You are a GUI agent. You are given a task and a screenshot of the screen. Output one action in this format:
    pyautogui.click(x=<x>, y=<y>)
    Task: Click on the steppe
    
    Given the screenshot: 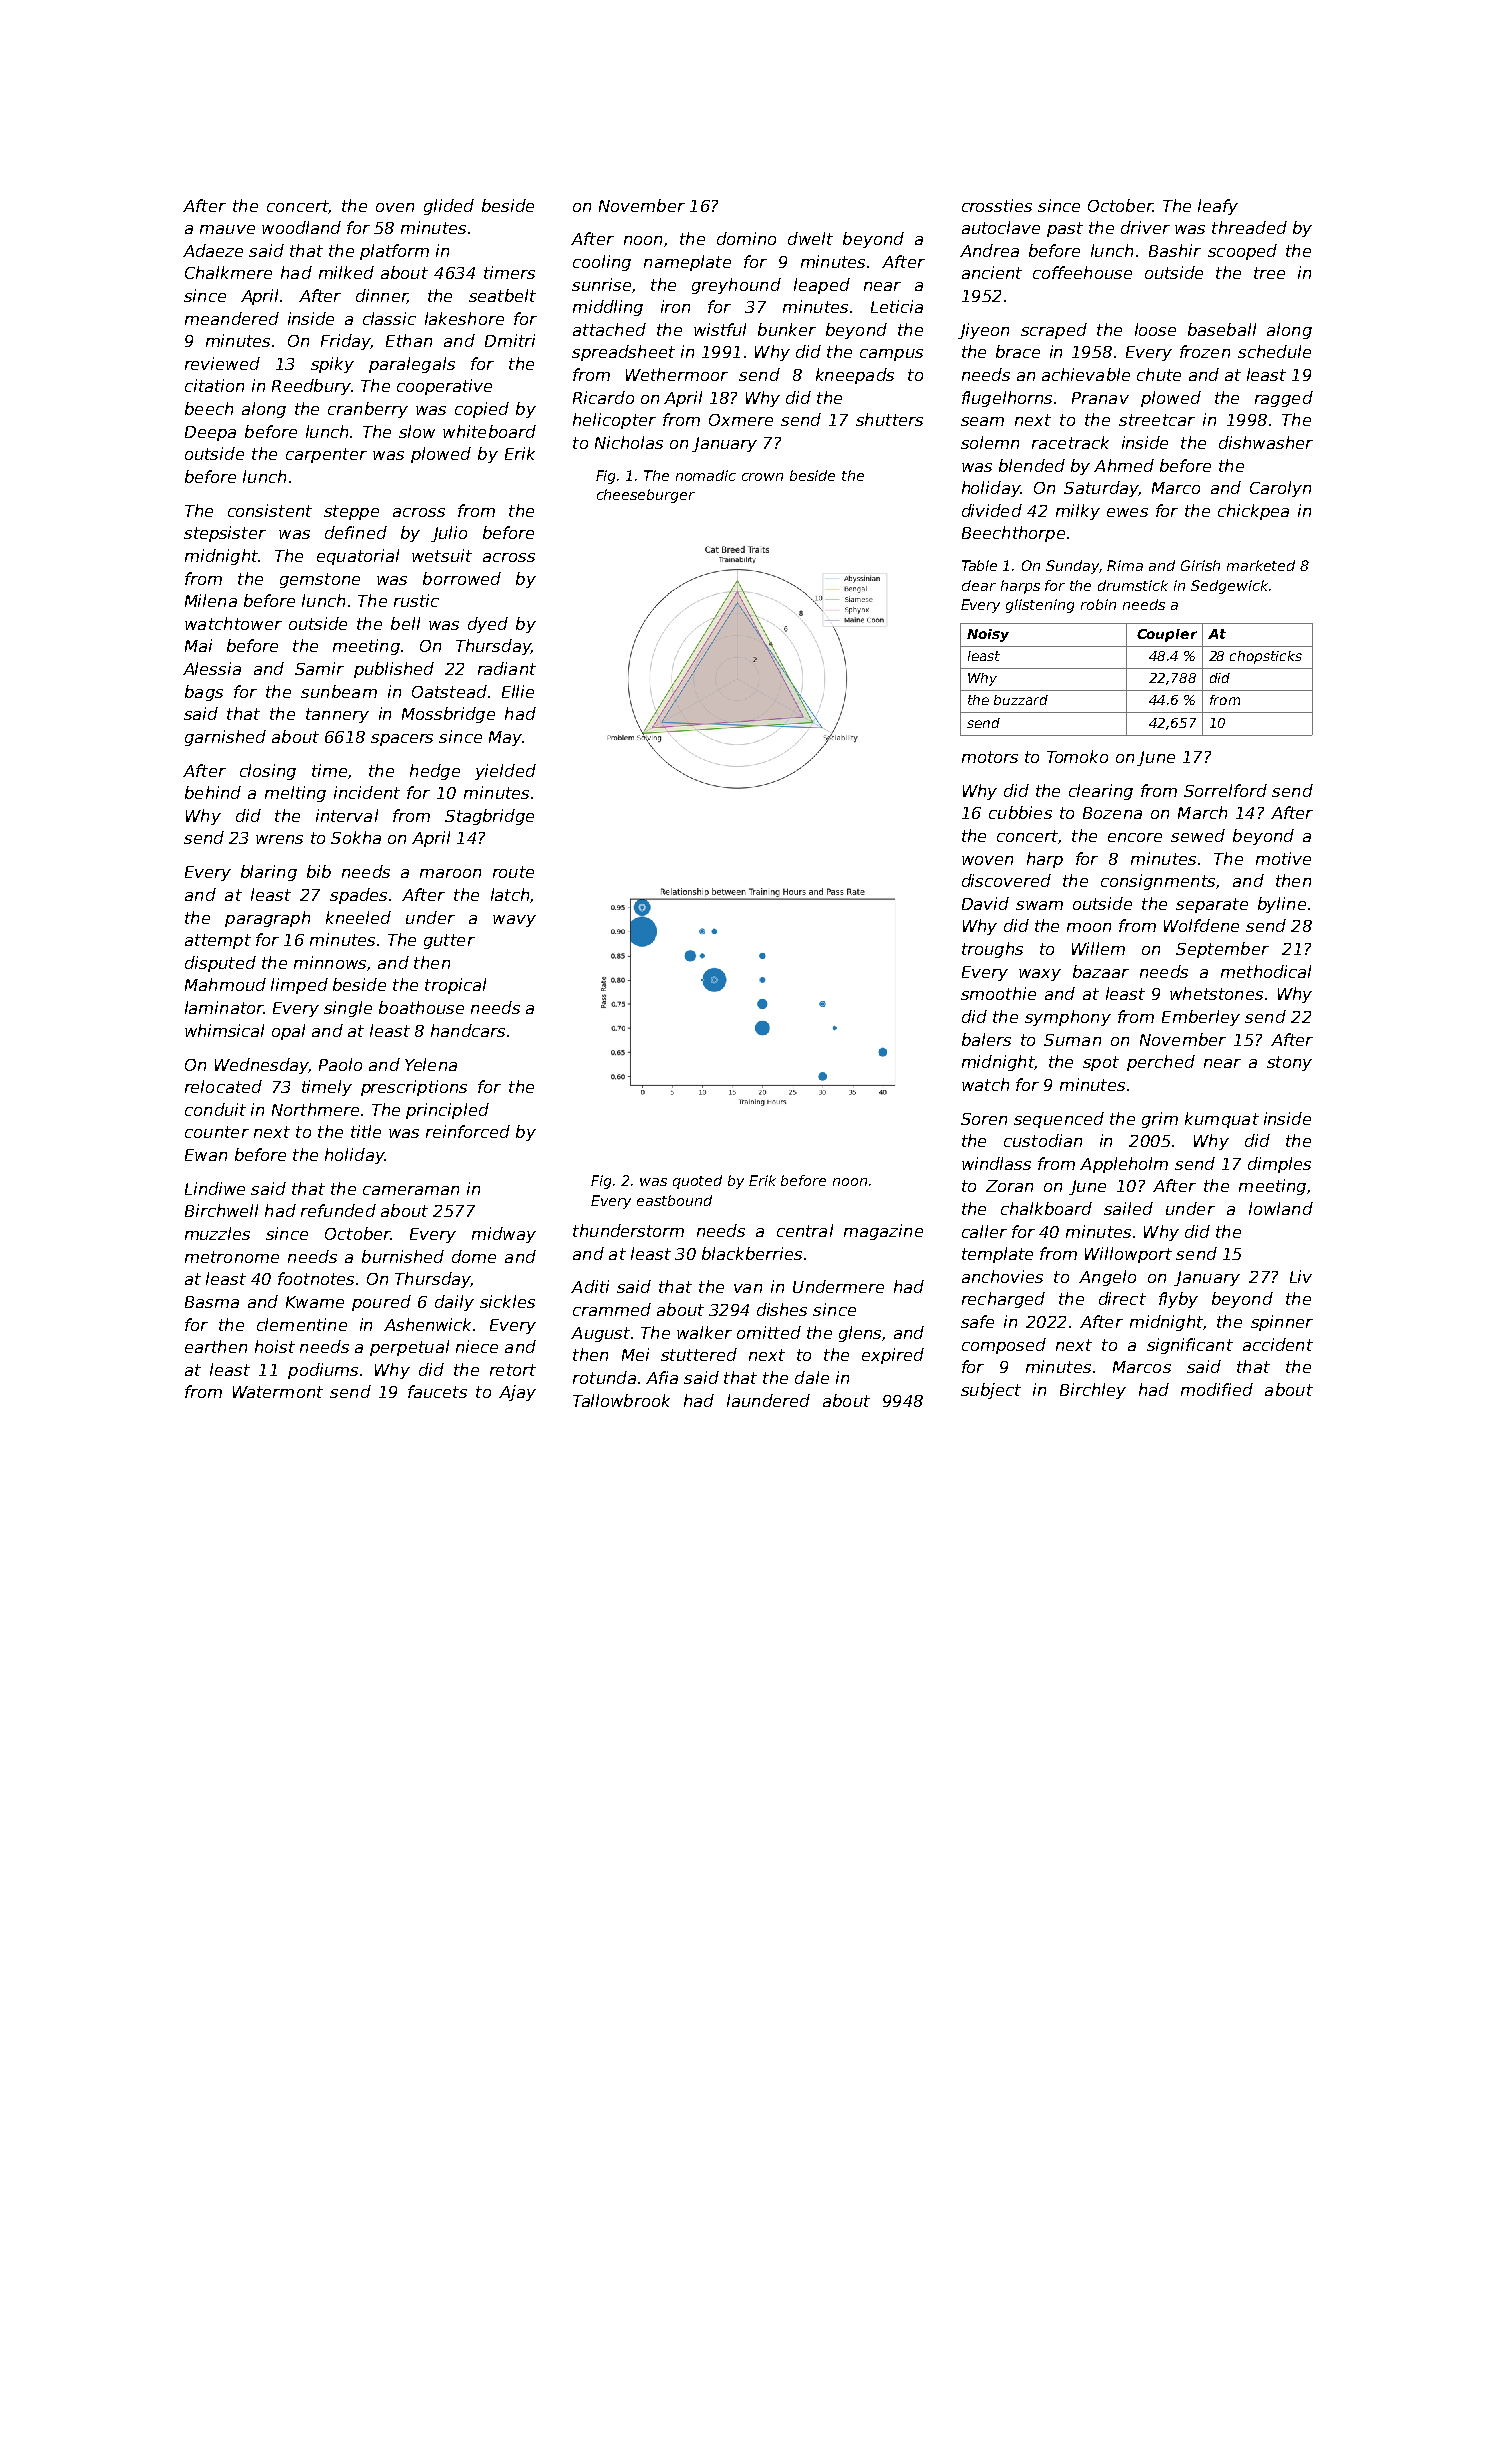 What is the action you would take?
    pyautogui.click(x=351, y=512)
